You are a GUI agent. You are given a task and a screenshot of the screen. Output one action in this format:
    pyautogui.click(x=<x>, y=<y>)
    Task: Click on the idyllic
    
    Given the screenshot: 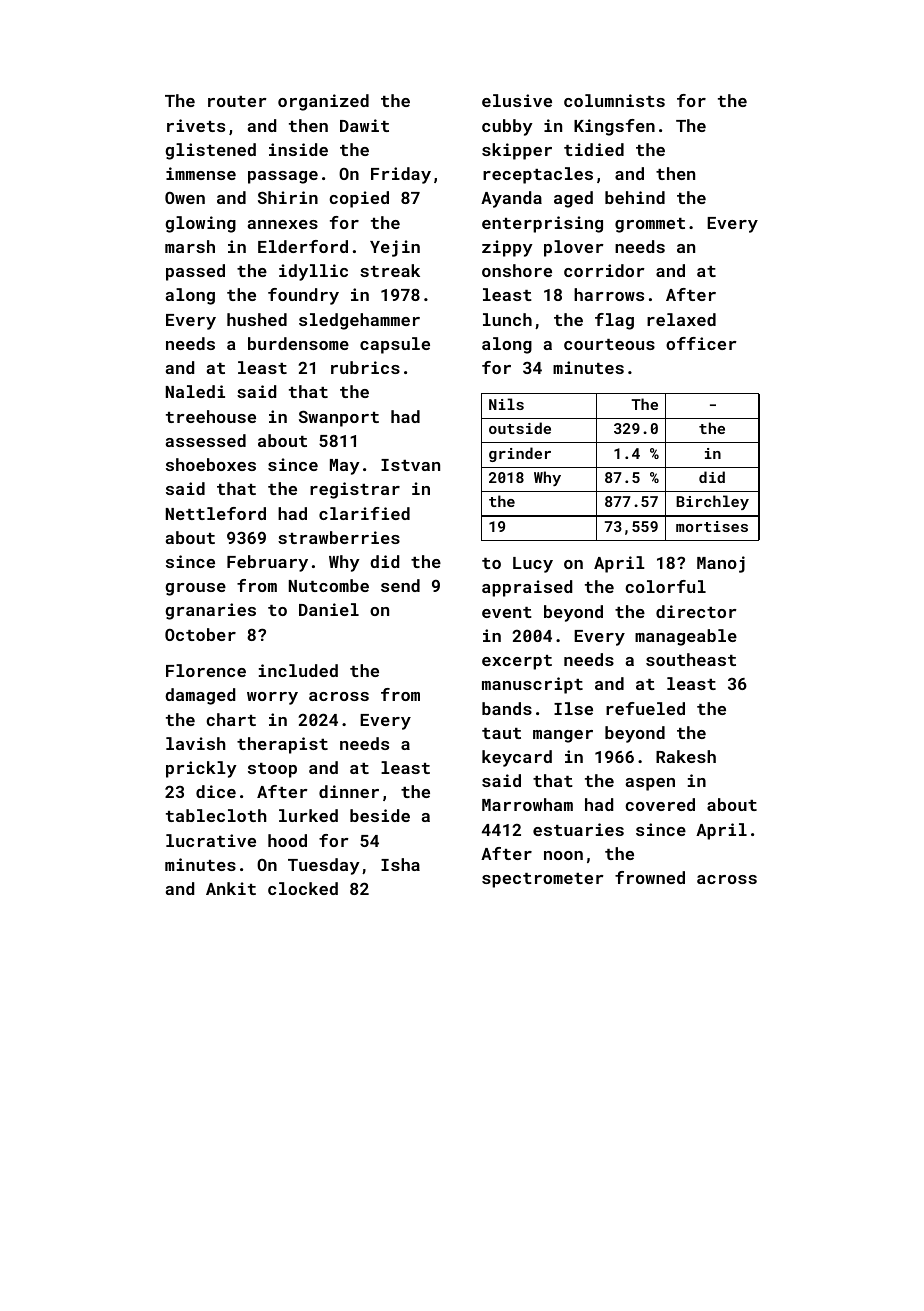 What is the action you would take?
    pyautogui.click(x=313, y=272)
